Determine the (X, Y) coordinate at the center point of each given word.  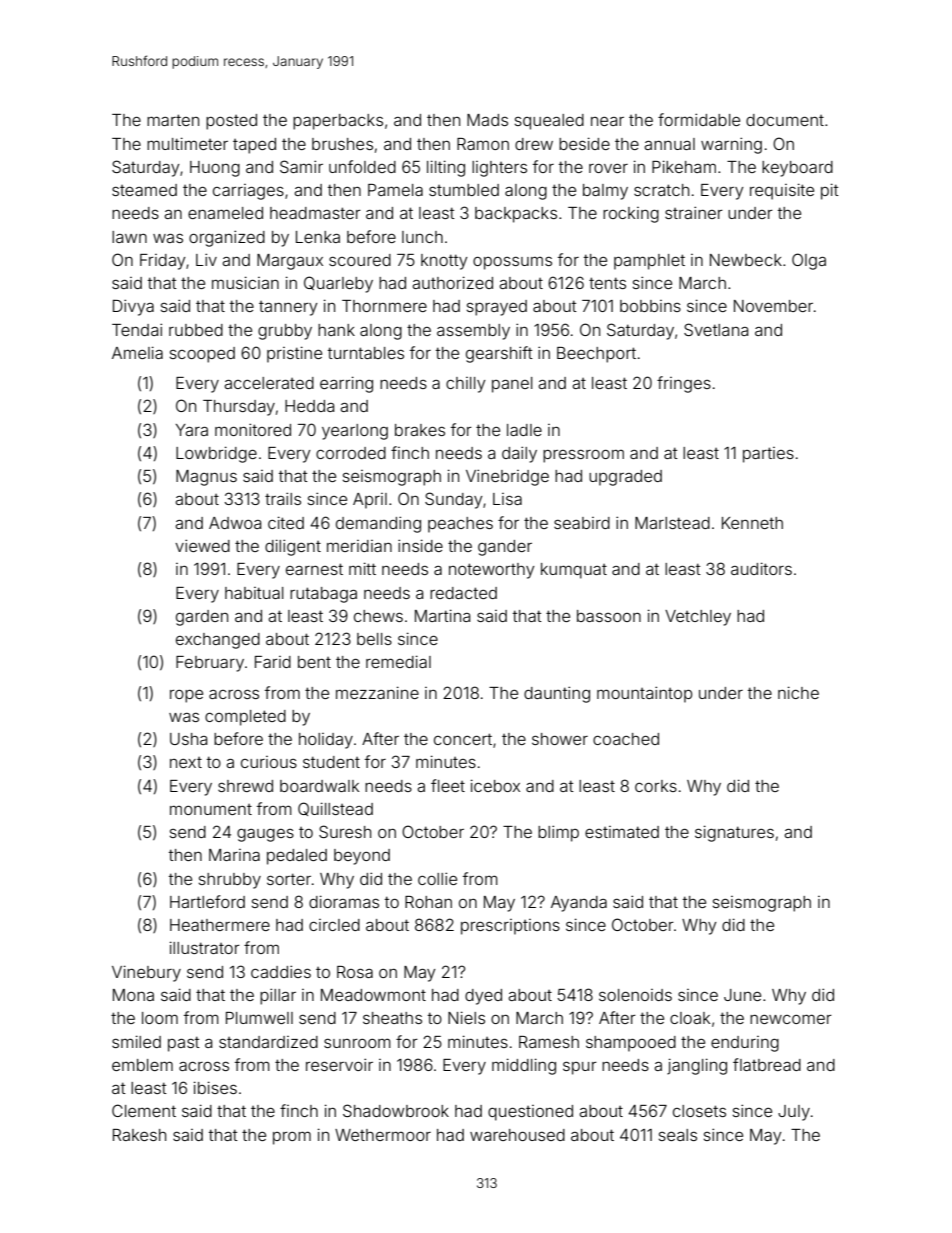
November (773, 306)
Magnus (206, 478)
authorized (452, 282)
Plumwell (259, 1018)
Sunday (454, 500)
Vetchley (698, 618)
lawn (129, 237)
